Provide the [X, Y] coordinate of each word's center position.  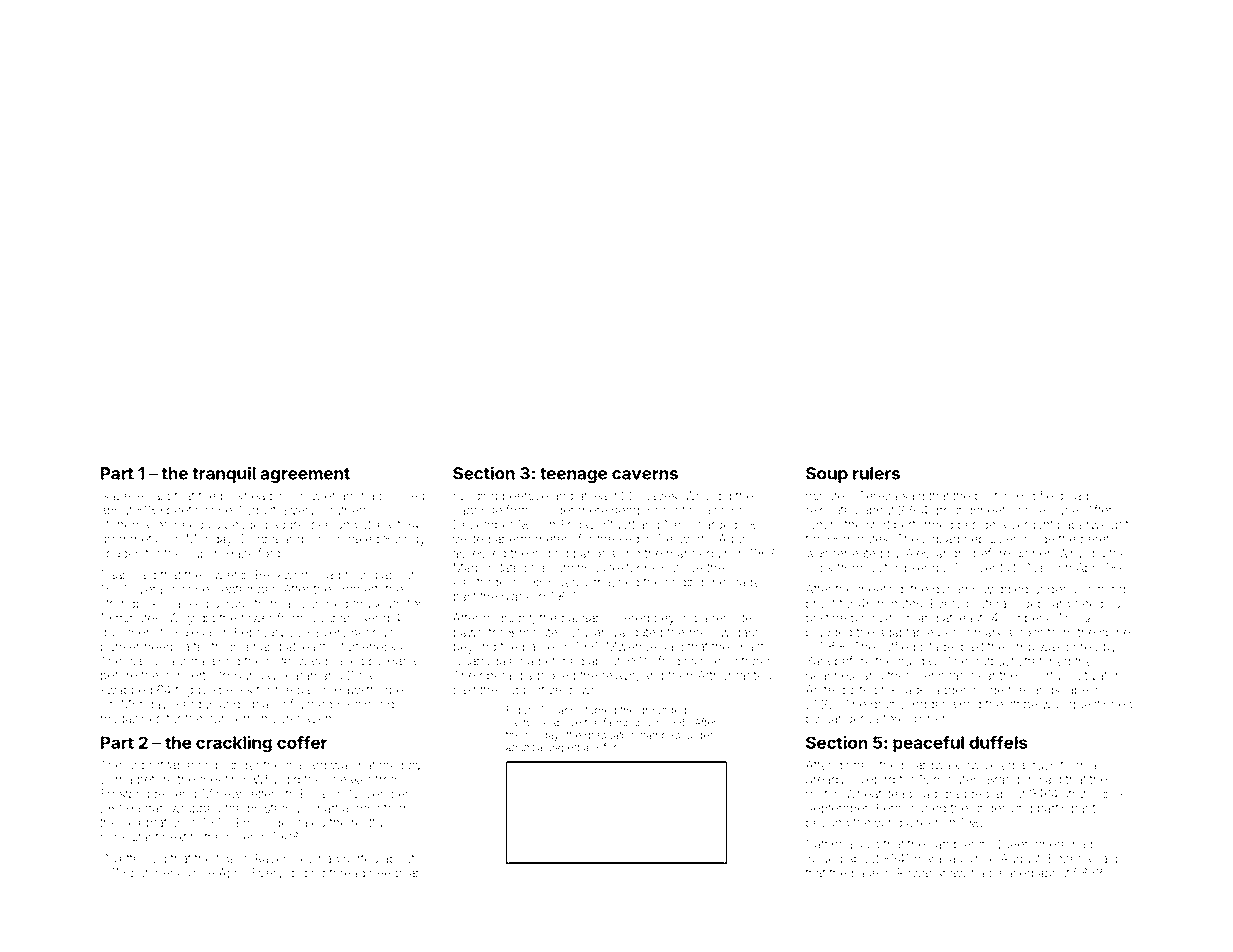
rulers [876, 473]
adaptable [905, 633]
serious [372, 632]
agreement [305, 475]
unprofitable [160, 766]
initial [533, 747]
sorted [361, 859]
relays [618, 677]
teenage [573, 475]
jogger [928, 706]
